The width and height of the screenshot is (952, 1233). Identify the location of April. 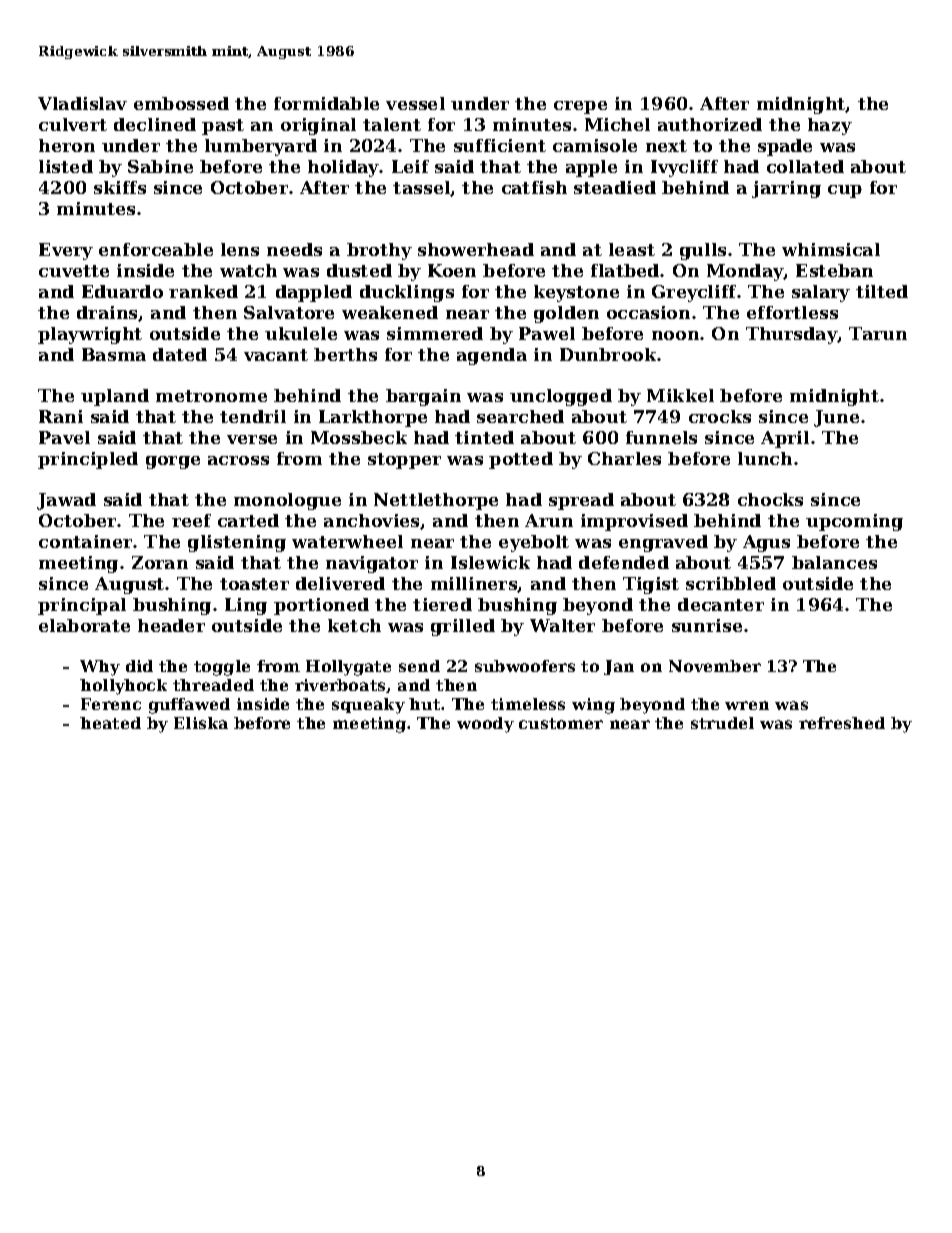
(785, 439).
